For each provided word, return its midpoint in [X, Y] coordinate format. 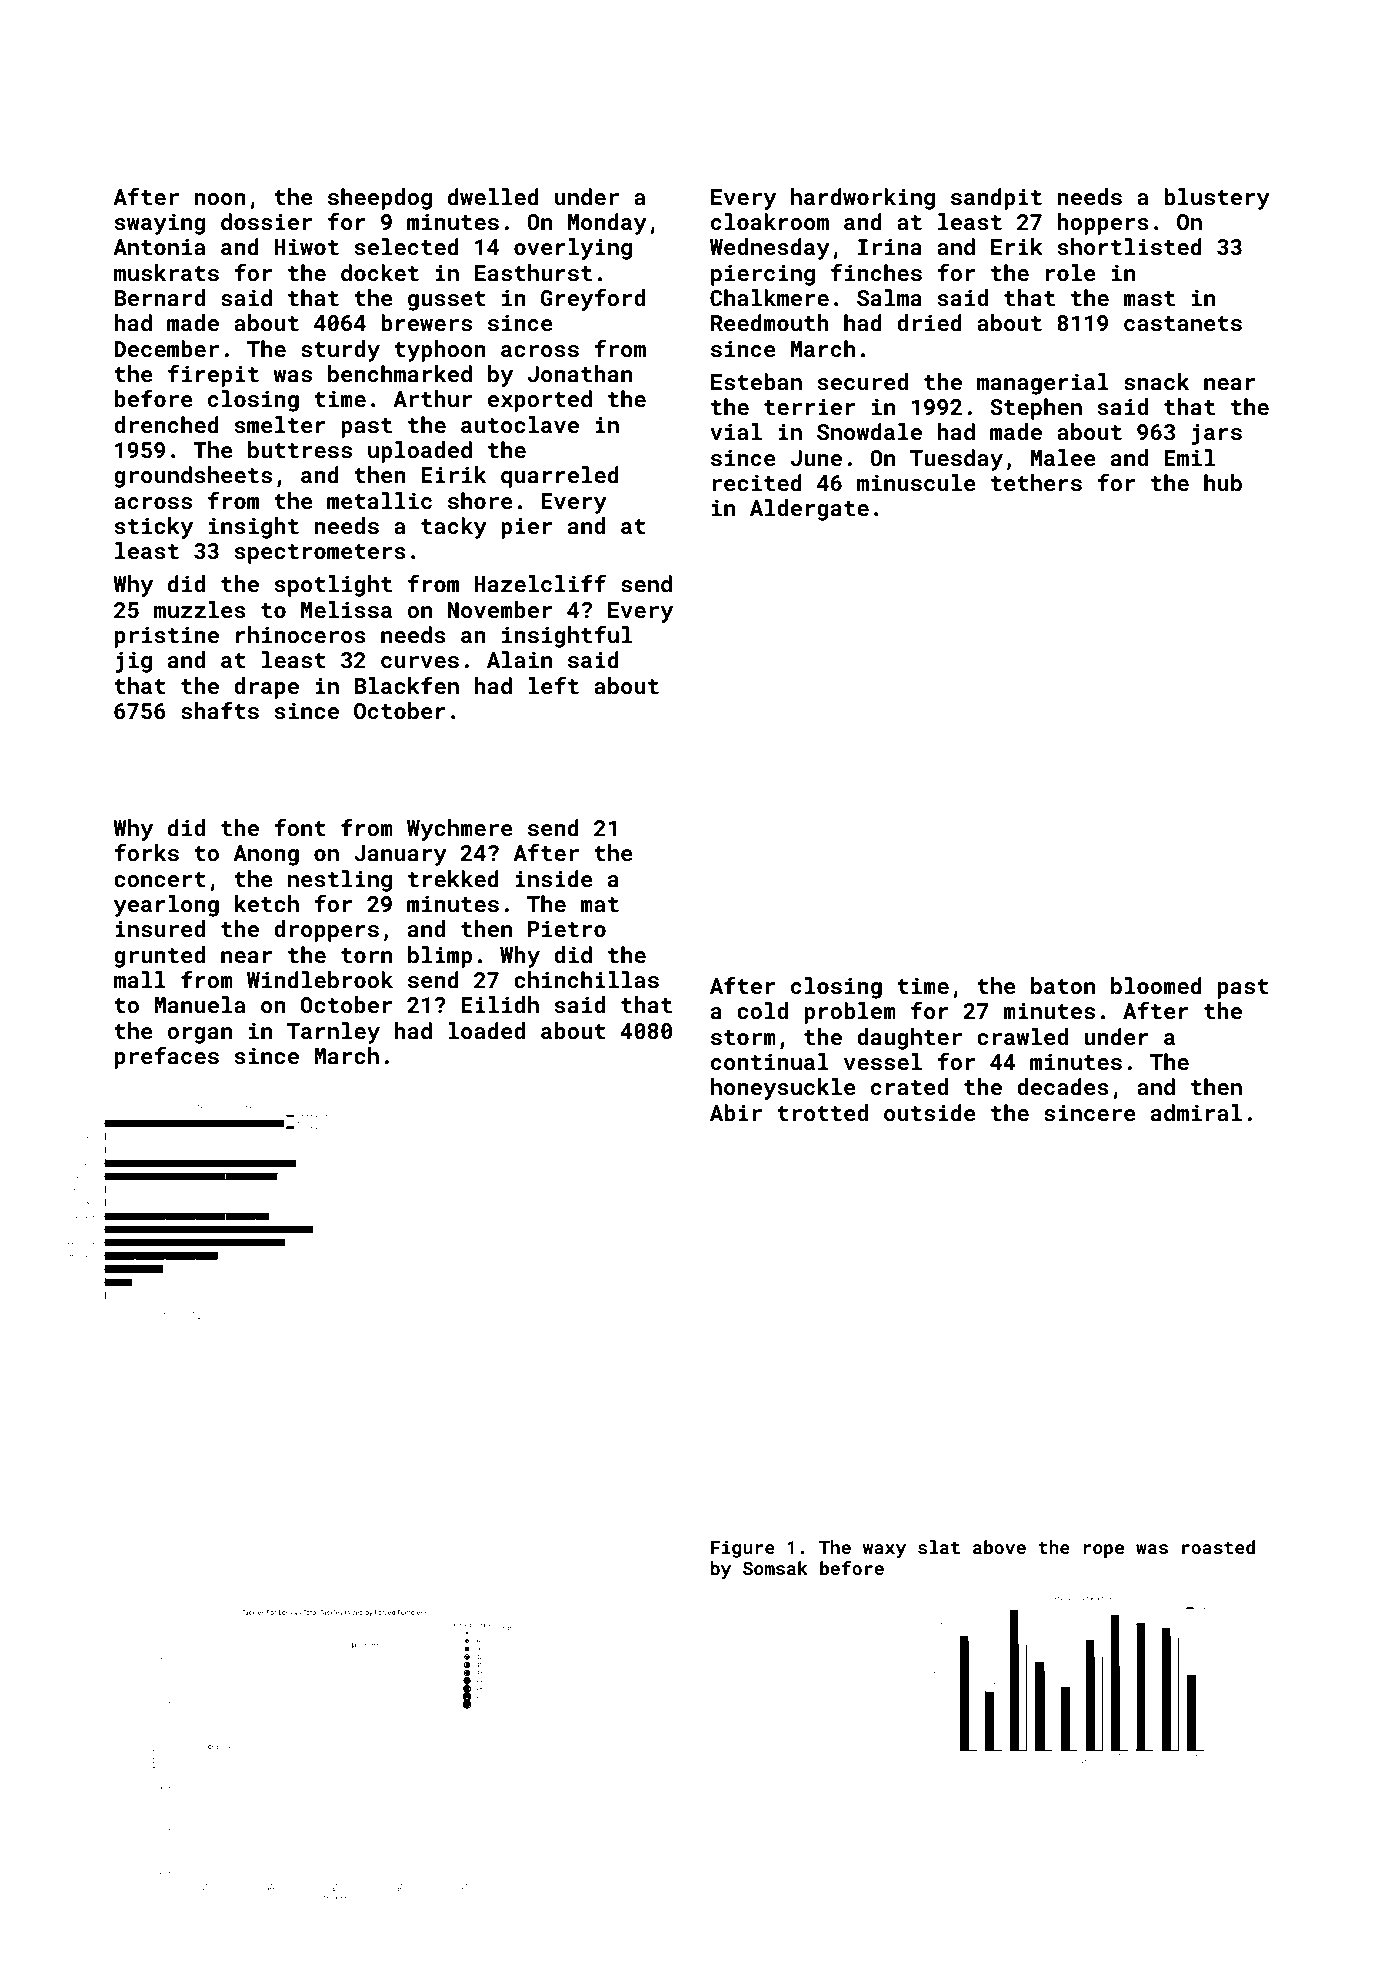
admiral [1196, 1112]
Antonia [159, 246]
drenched [166, 424]
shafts [220, 710]
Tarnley [333, 1033]
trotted [822, 1112]
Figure [743, 1549]
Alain [519, 659]
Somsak [775, 1568]
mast [1149, 298]
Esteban [756, 381]
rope [1104, 1551]
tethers [1036, 482]
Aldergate [809, 510]
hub [1223, 482]
